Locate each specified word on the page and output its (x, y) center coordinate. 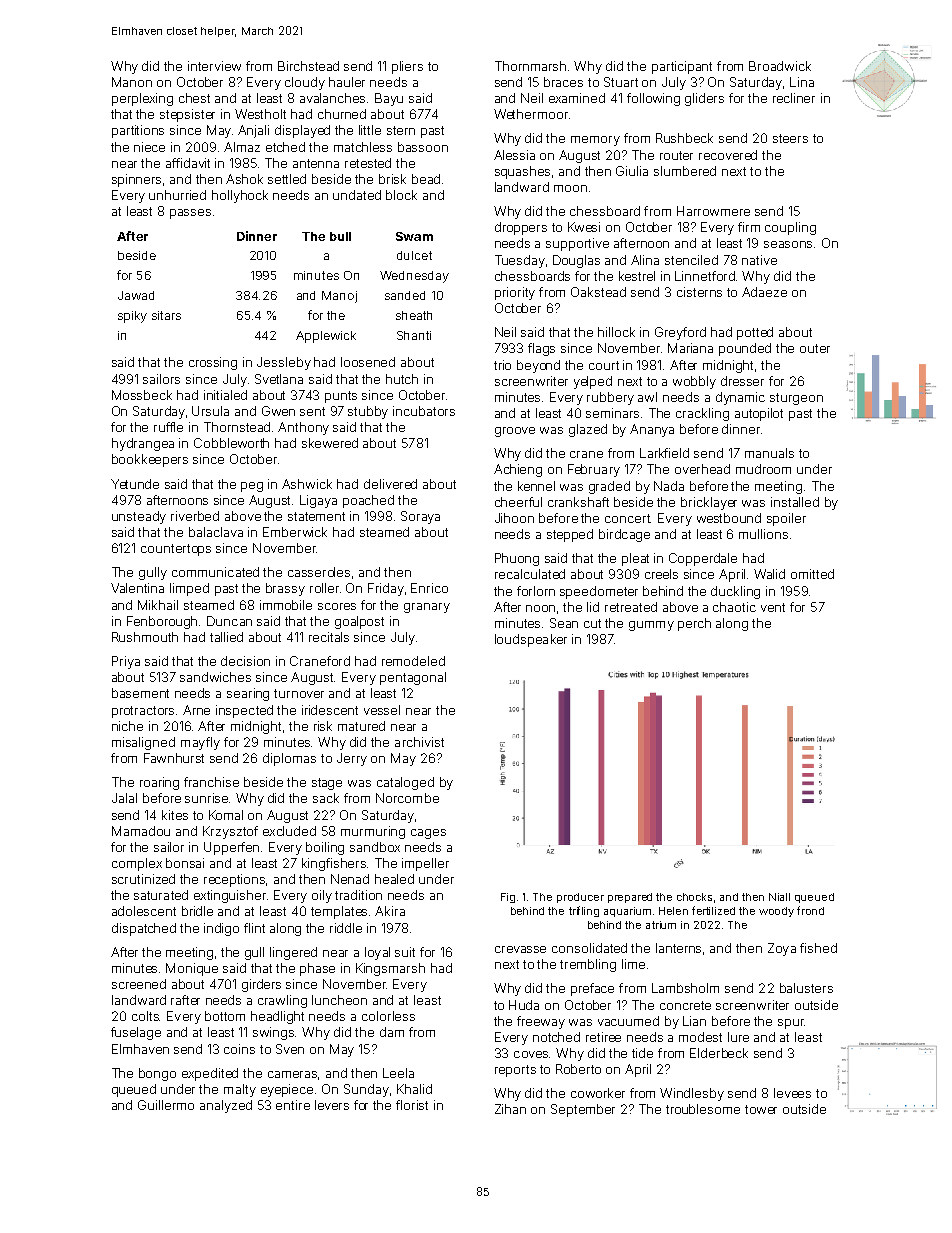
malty (240, 1090)
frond (810, 910)
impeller (425, 864)
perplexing (142, 99)
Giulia (632, 171)
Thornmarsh (530, 66)
